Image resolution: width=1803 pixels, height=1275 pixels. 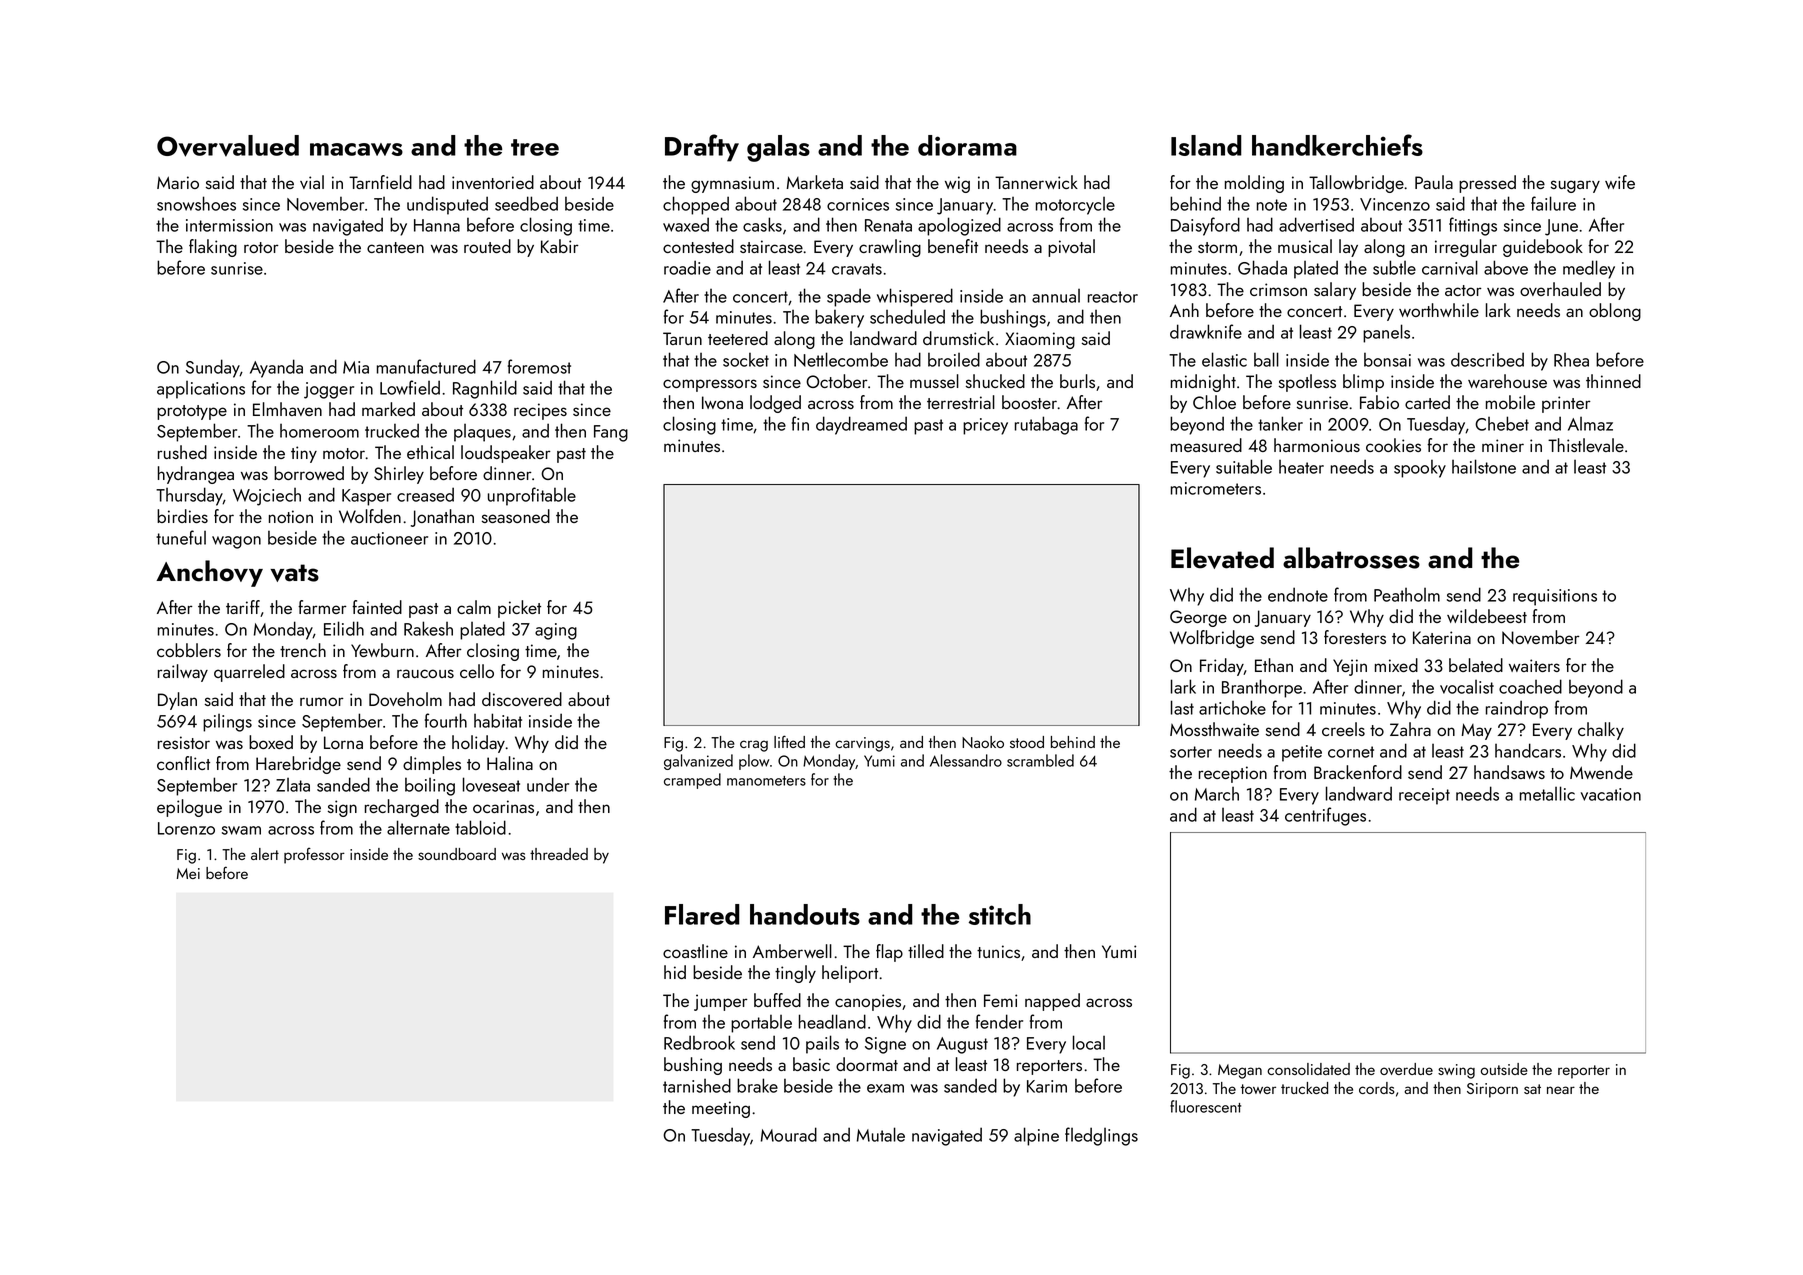 What do you see at coordinates (229, 225) in the screenshot?
I see `intermission` at bounding box center [229, 225].
